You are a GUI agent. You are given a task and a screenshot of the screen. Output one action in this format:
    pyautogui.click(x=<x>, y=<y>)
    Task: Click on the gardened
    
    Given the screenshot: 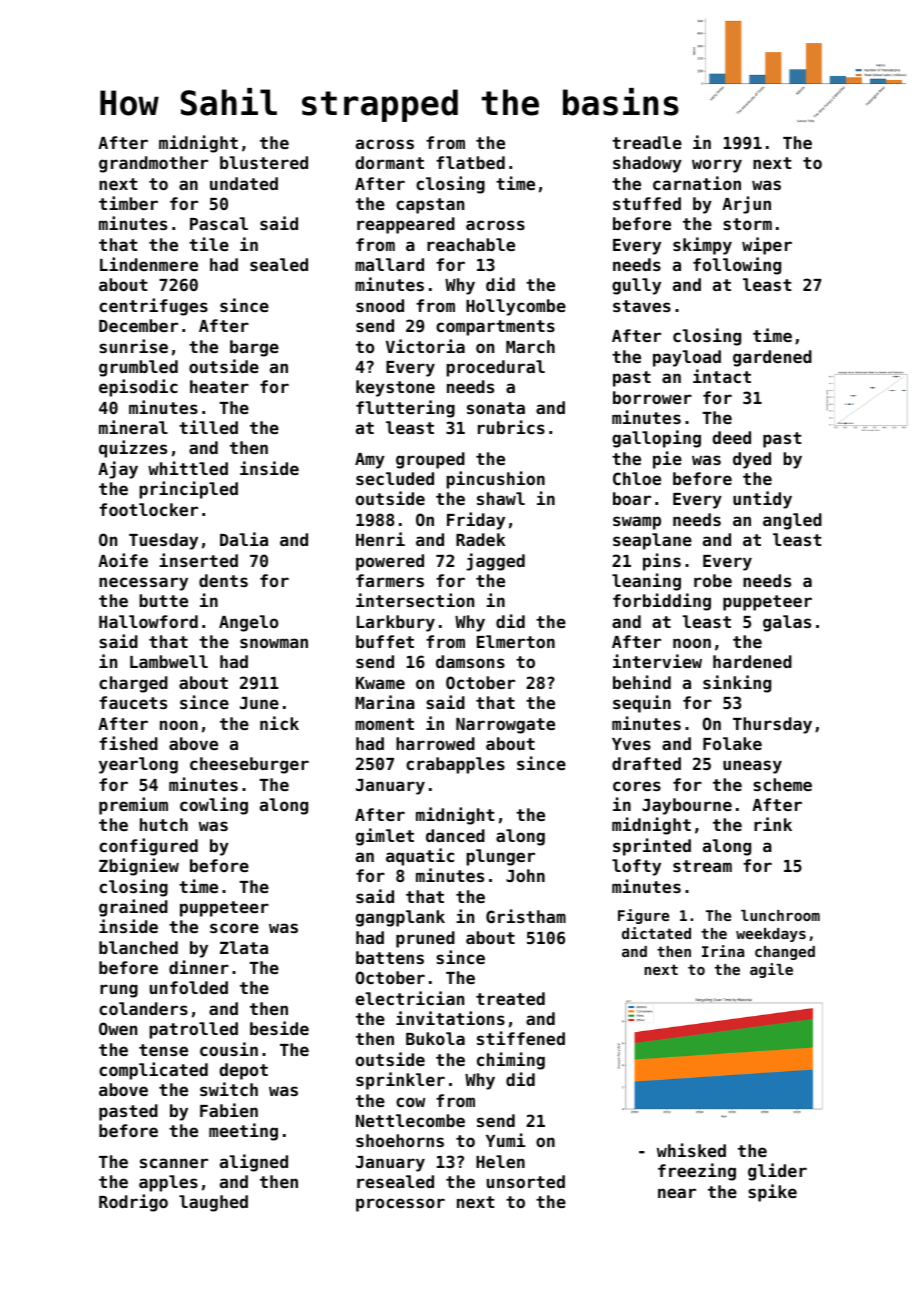 What is the action you would take?
    pyautogui.click(x=772, y=358)
